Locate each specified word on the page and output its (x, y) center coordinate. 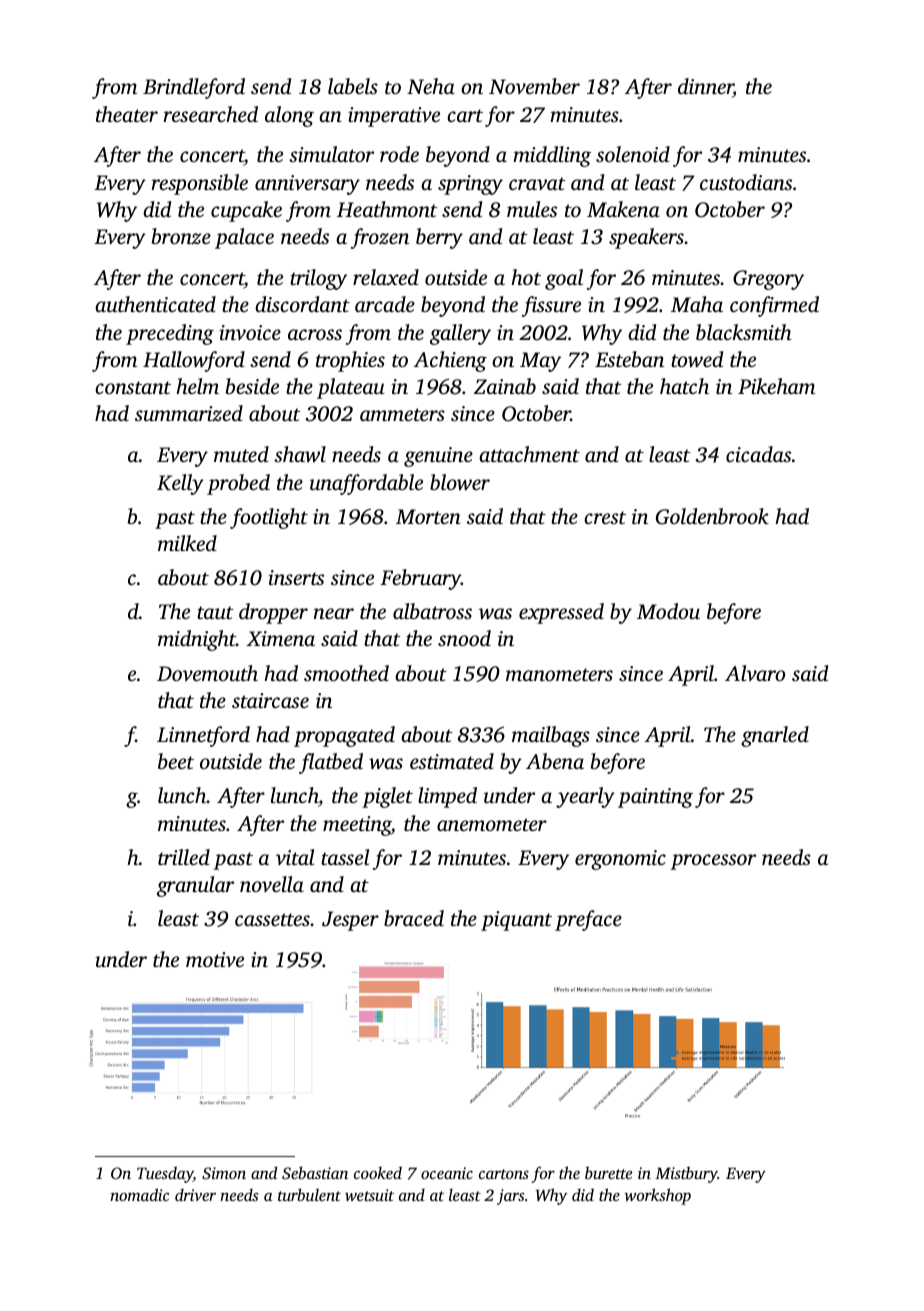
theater (127, 114)
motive (215, 959)
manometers (559, 674)
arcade (385, 304)
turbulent (309, 1194)
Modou (668, 611)
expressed (561, 613)
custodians (746, 182)
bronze (181, 236)
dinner (705, 88)
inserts (296, 577)
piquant (516, 921)
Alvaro (755, 673)
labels (353, 86)
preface (588, 920)
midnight (197, 640)
